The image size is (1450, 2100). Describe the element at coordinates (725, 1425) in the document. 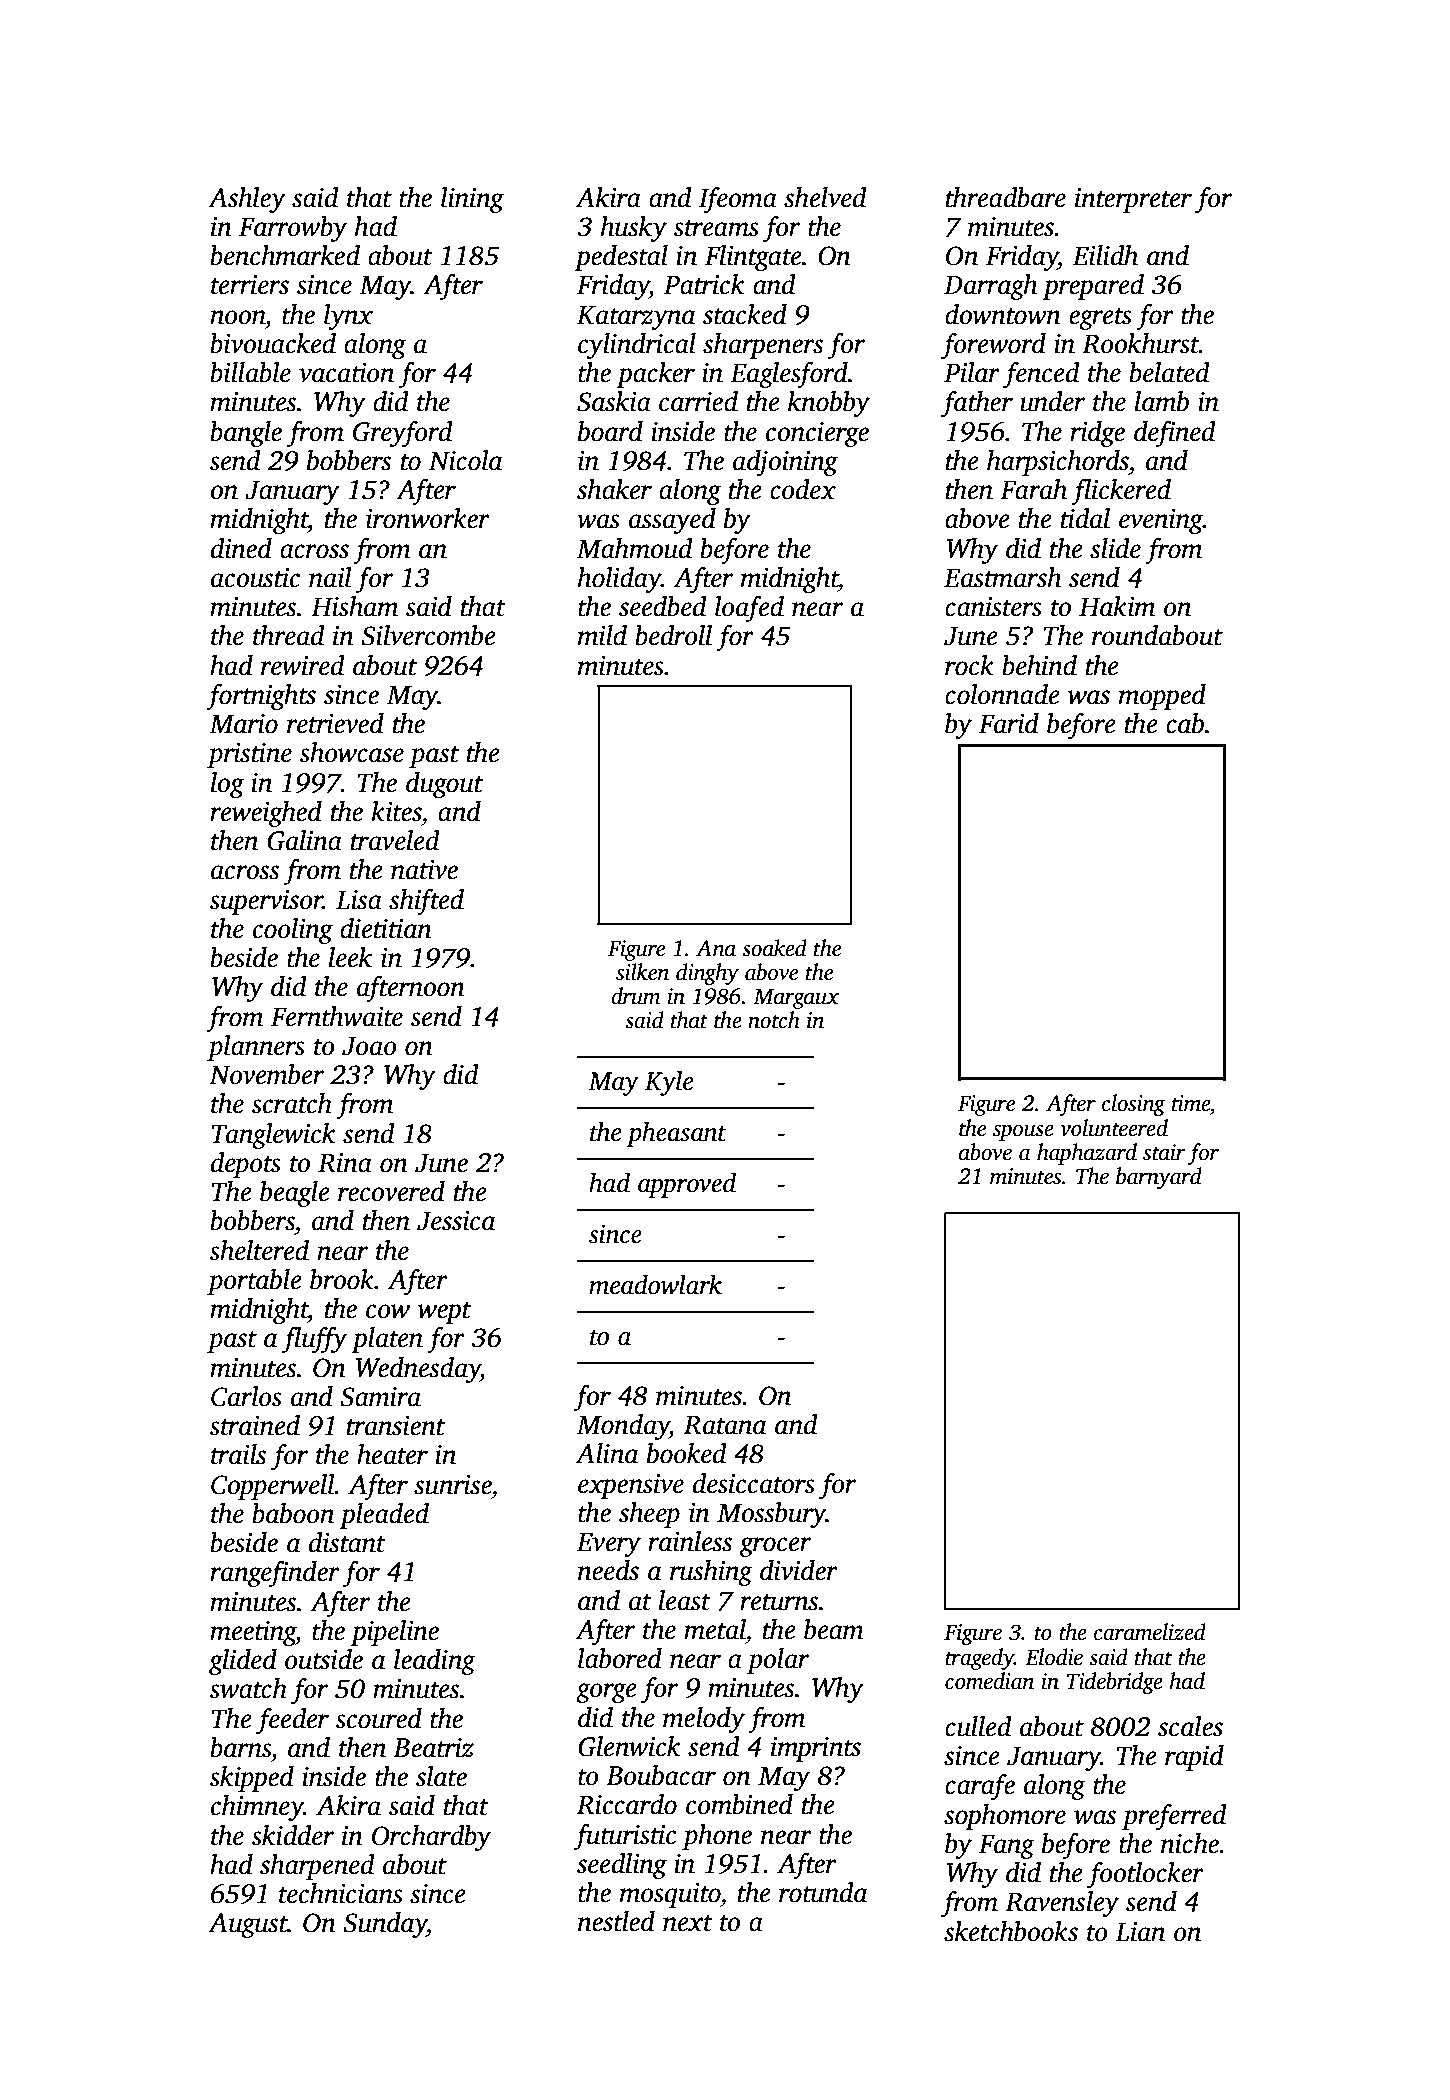

I see `Ratana` at that location.
